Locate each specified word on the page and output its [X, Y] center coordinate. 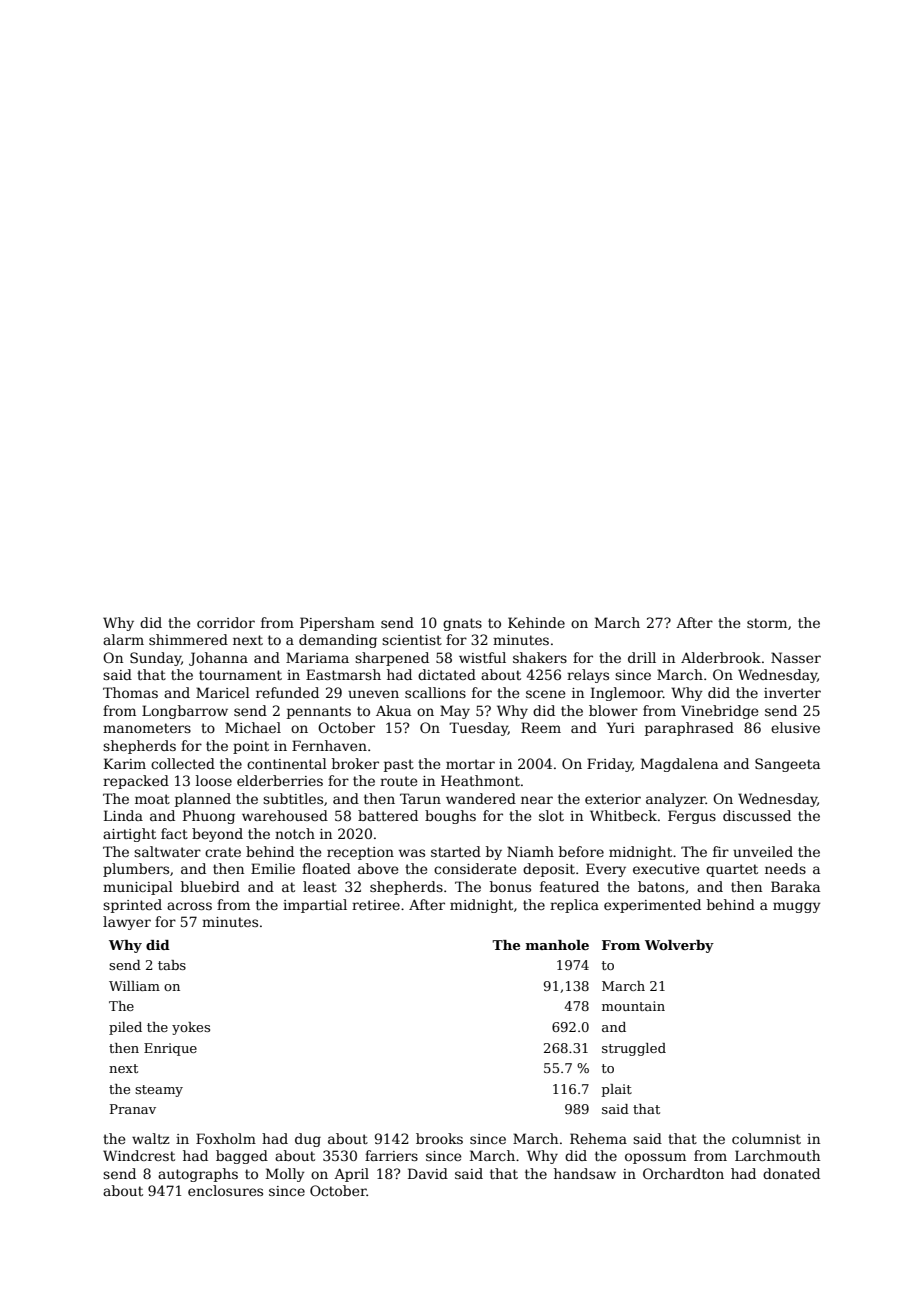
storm [767, 623]
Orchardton [683, 1173]
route [398, 781]
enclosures [225, 1190]
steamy [159, 1091]
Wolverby [679, 946]
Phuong [209, 817]
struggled [634, 1049]
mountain [633, 1006]
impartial [315, 906]
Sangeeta [787, 765]
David [428, 1173]
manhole [557, 945]
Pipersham [337, 624]
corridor [226, 622]
